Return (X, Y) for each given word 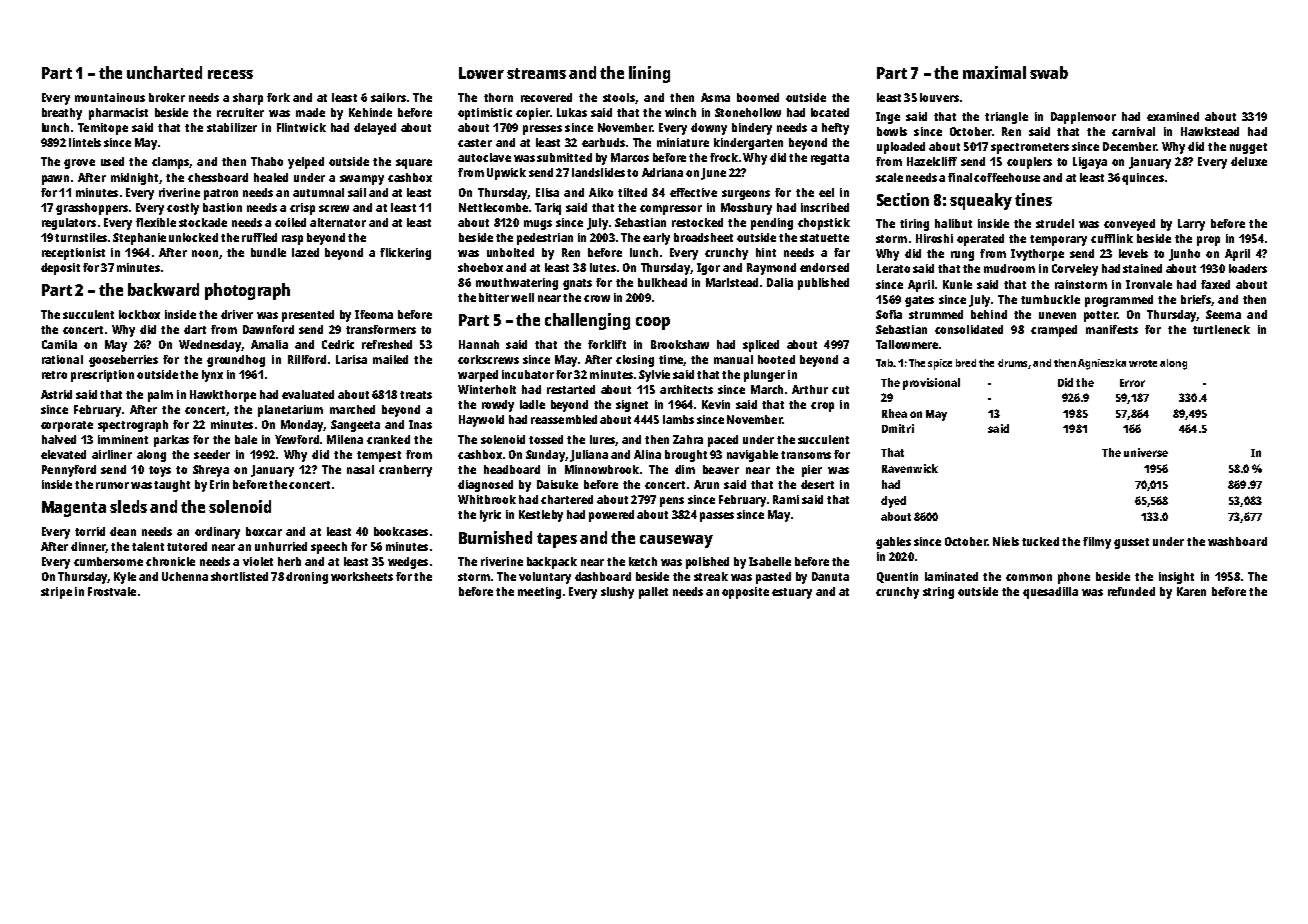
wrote (1143, 363)
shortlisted (239, 576)
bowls (892, 131)
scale (889, 177)
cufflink (1112, 238)
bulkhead (662, 282)
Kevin (716, 404)
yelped (306, 163)
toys (160, 471)
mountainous (110, 97)
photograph (247, 291)
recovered (546, 97)
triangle (1006, 118)
